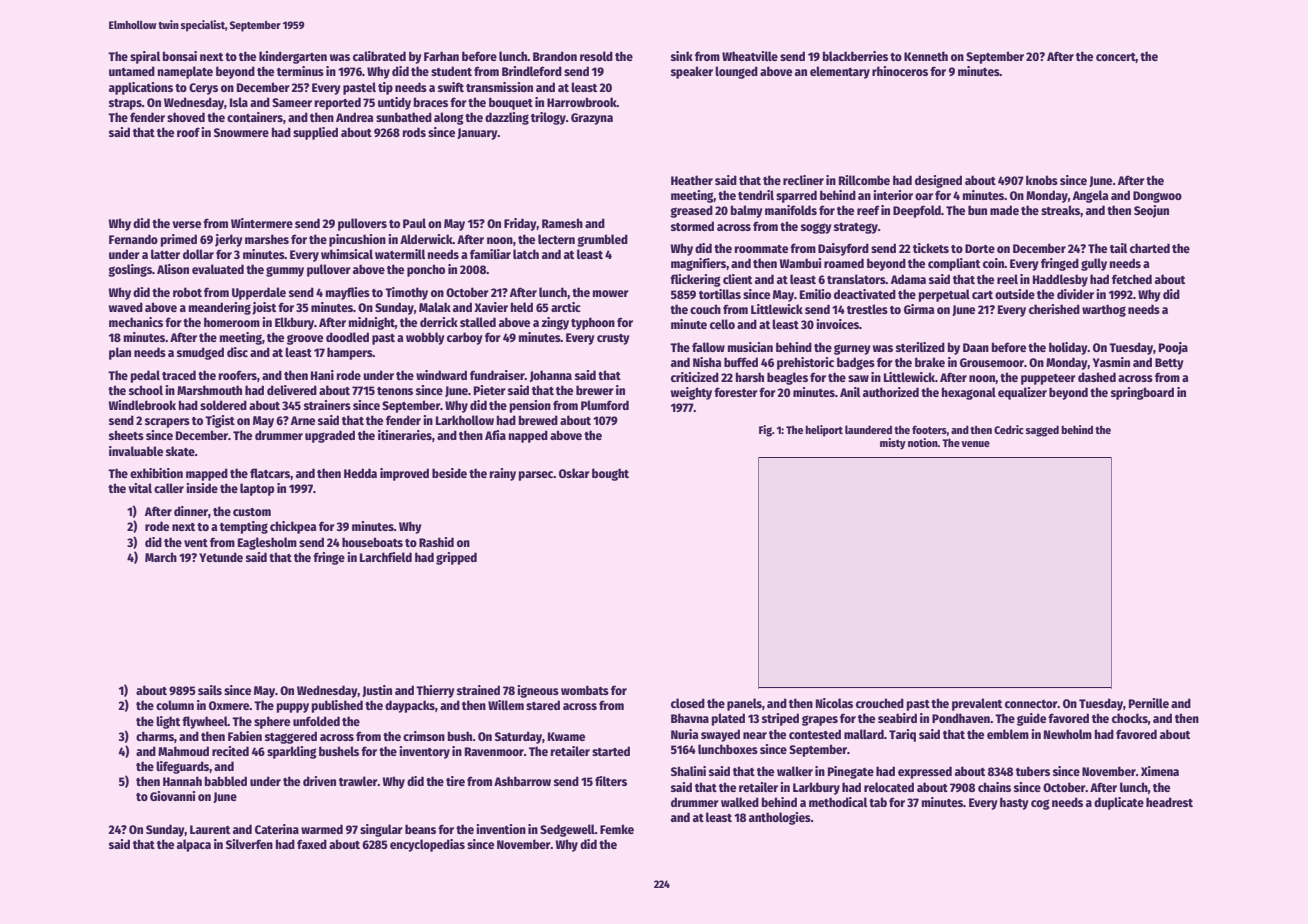  Describe the element at coordinates (1040, 804) in the screenshot. I see `cog` at that location.
